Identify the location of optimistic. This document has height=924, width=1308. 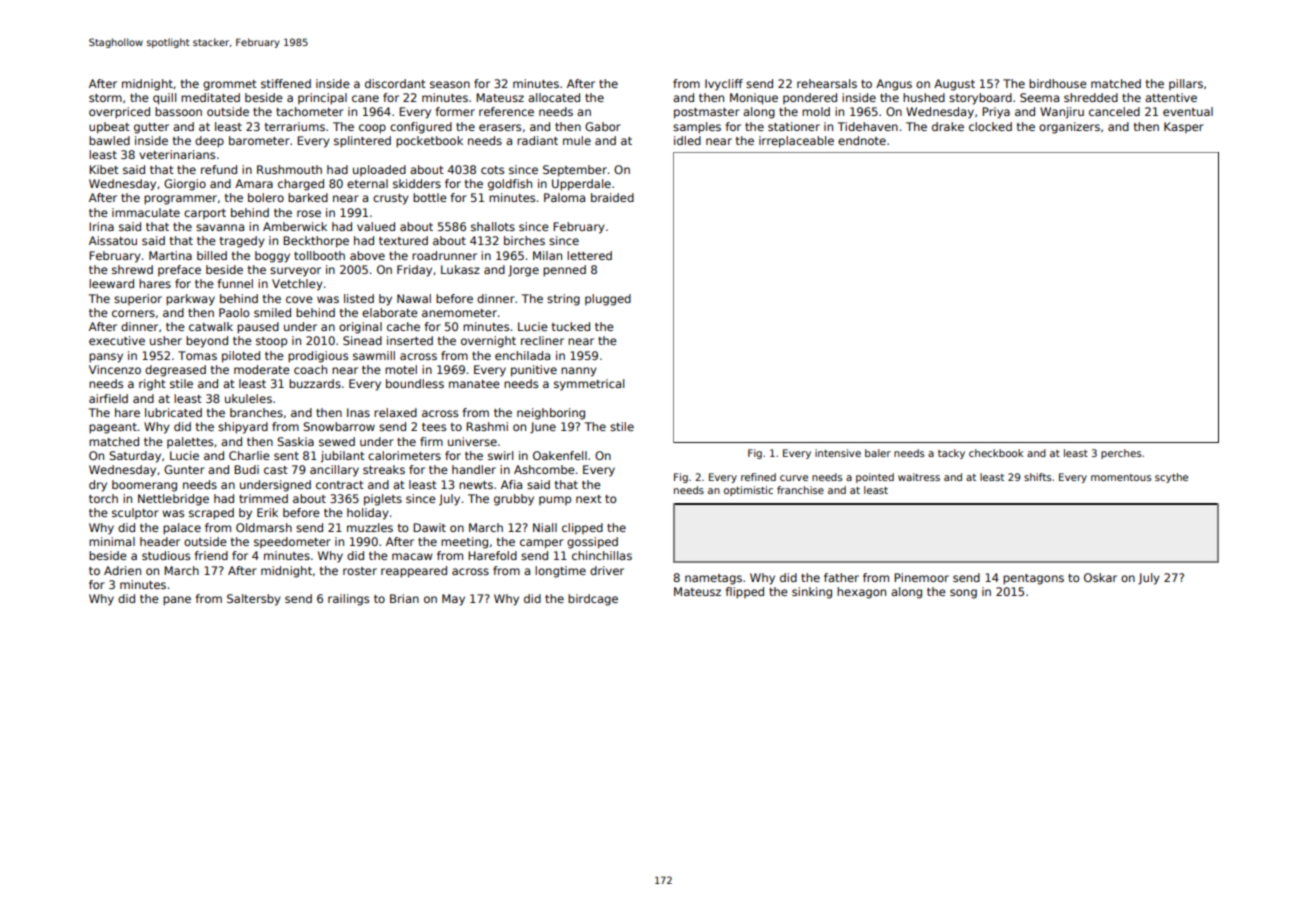
(748, 491).
